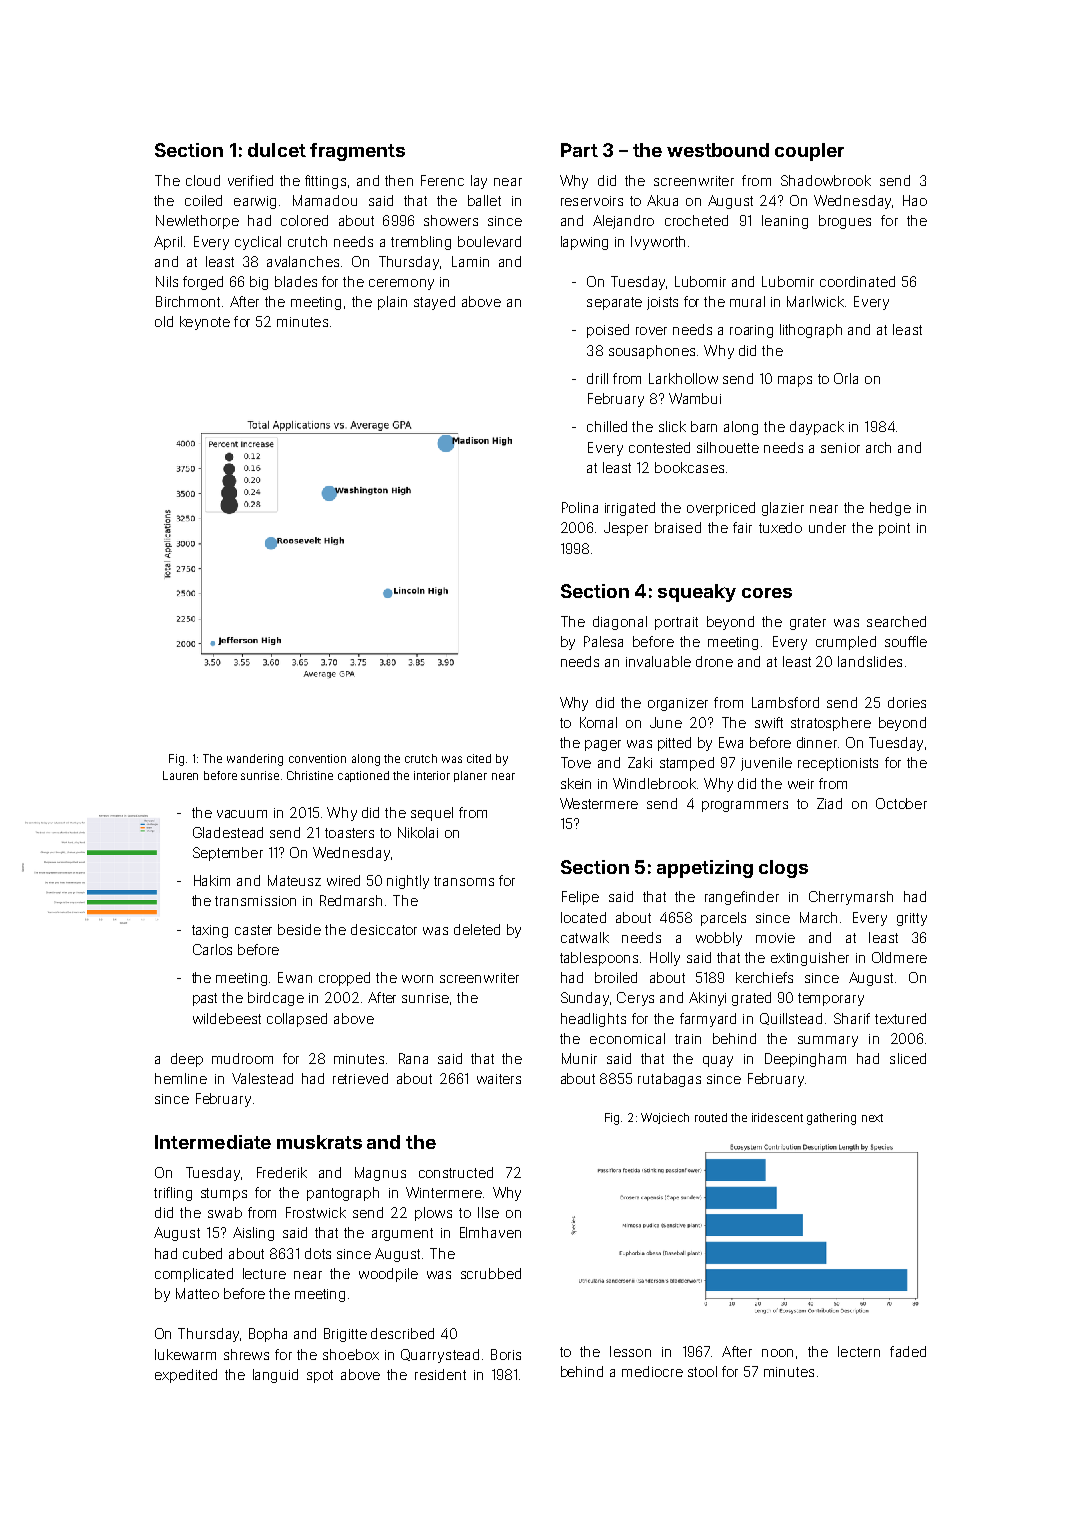 This screenshot has height=1536, width=1082. What do you see at coordinates (846, 378) in the screenshot?
I see `Orla` at bounding box center [846, 378].
